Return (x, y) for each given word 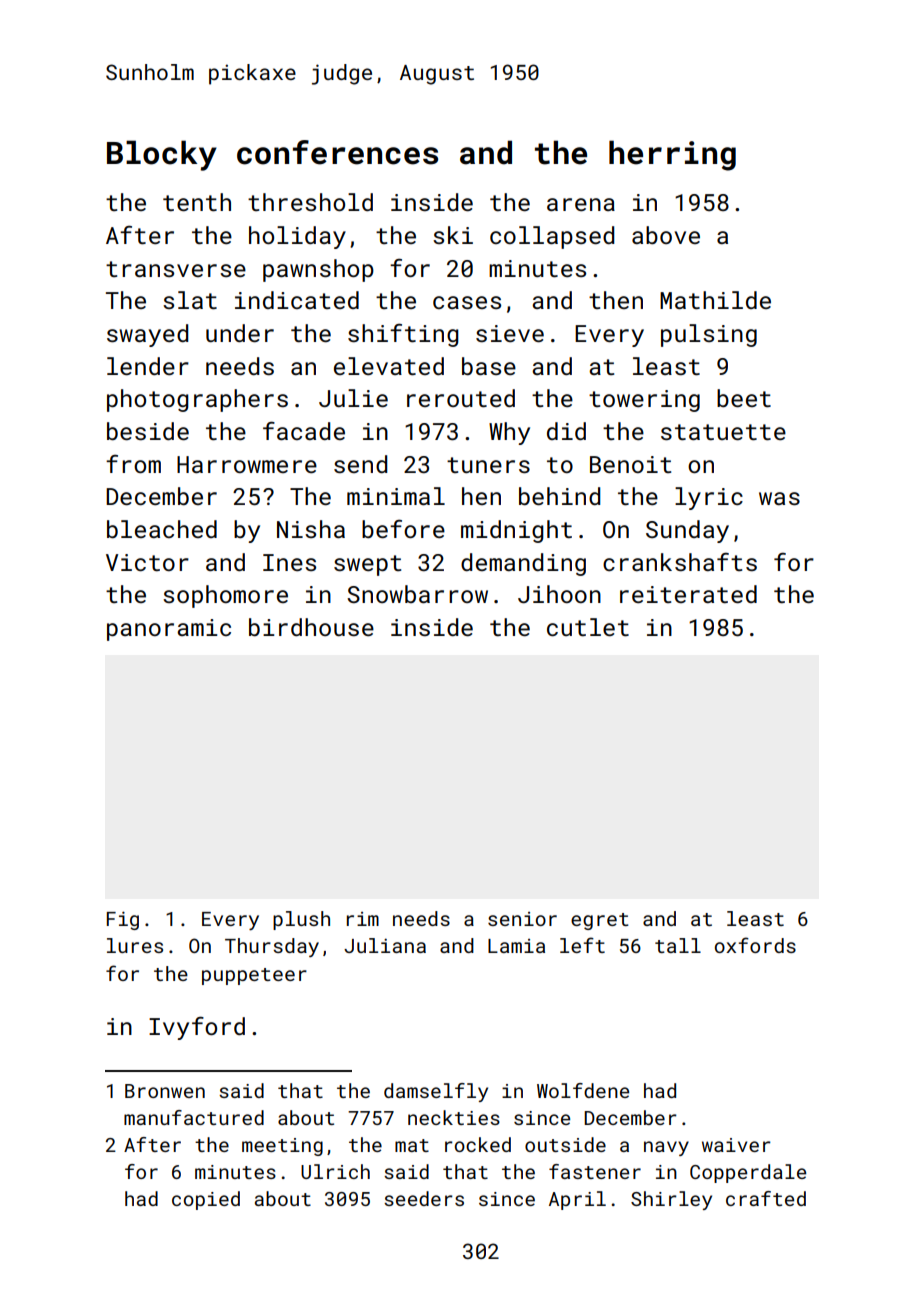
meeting (282, 1147)
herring (672, 155)
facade (304, 430)
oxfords (755, 945)
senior (522, 919)
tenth (197, 202)
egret (600, 921)
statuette (723, 432)
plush (301, 920)
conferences (337, 152)
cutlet (588, 627)
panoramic (169, 630)
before (403, 529)
